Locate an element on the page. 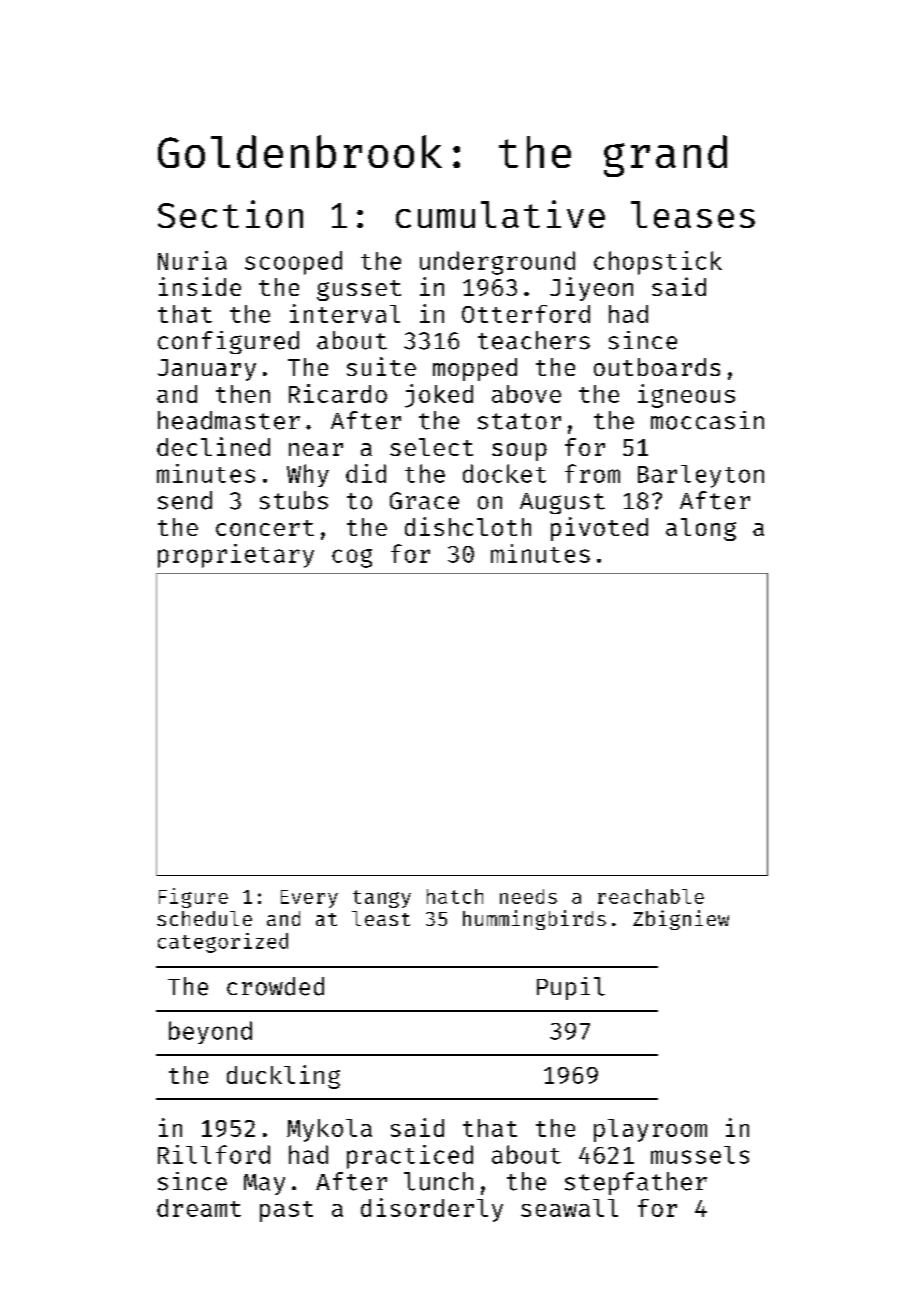 Image resolution: width=924 pixels, height=1311 pixels. leases is located at coordinates (693, 214).
